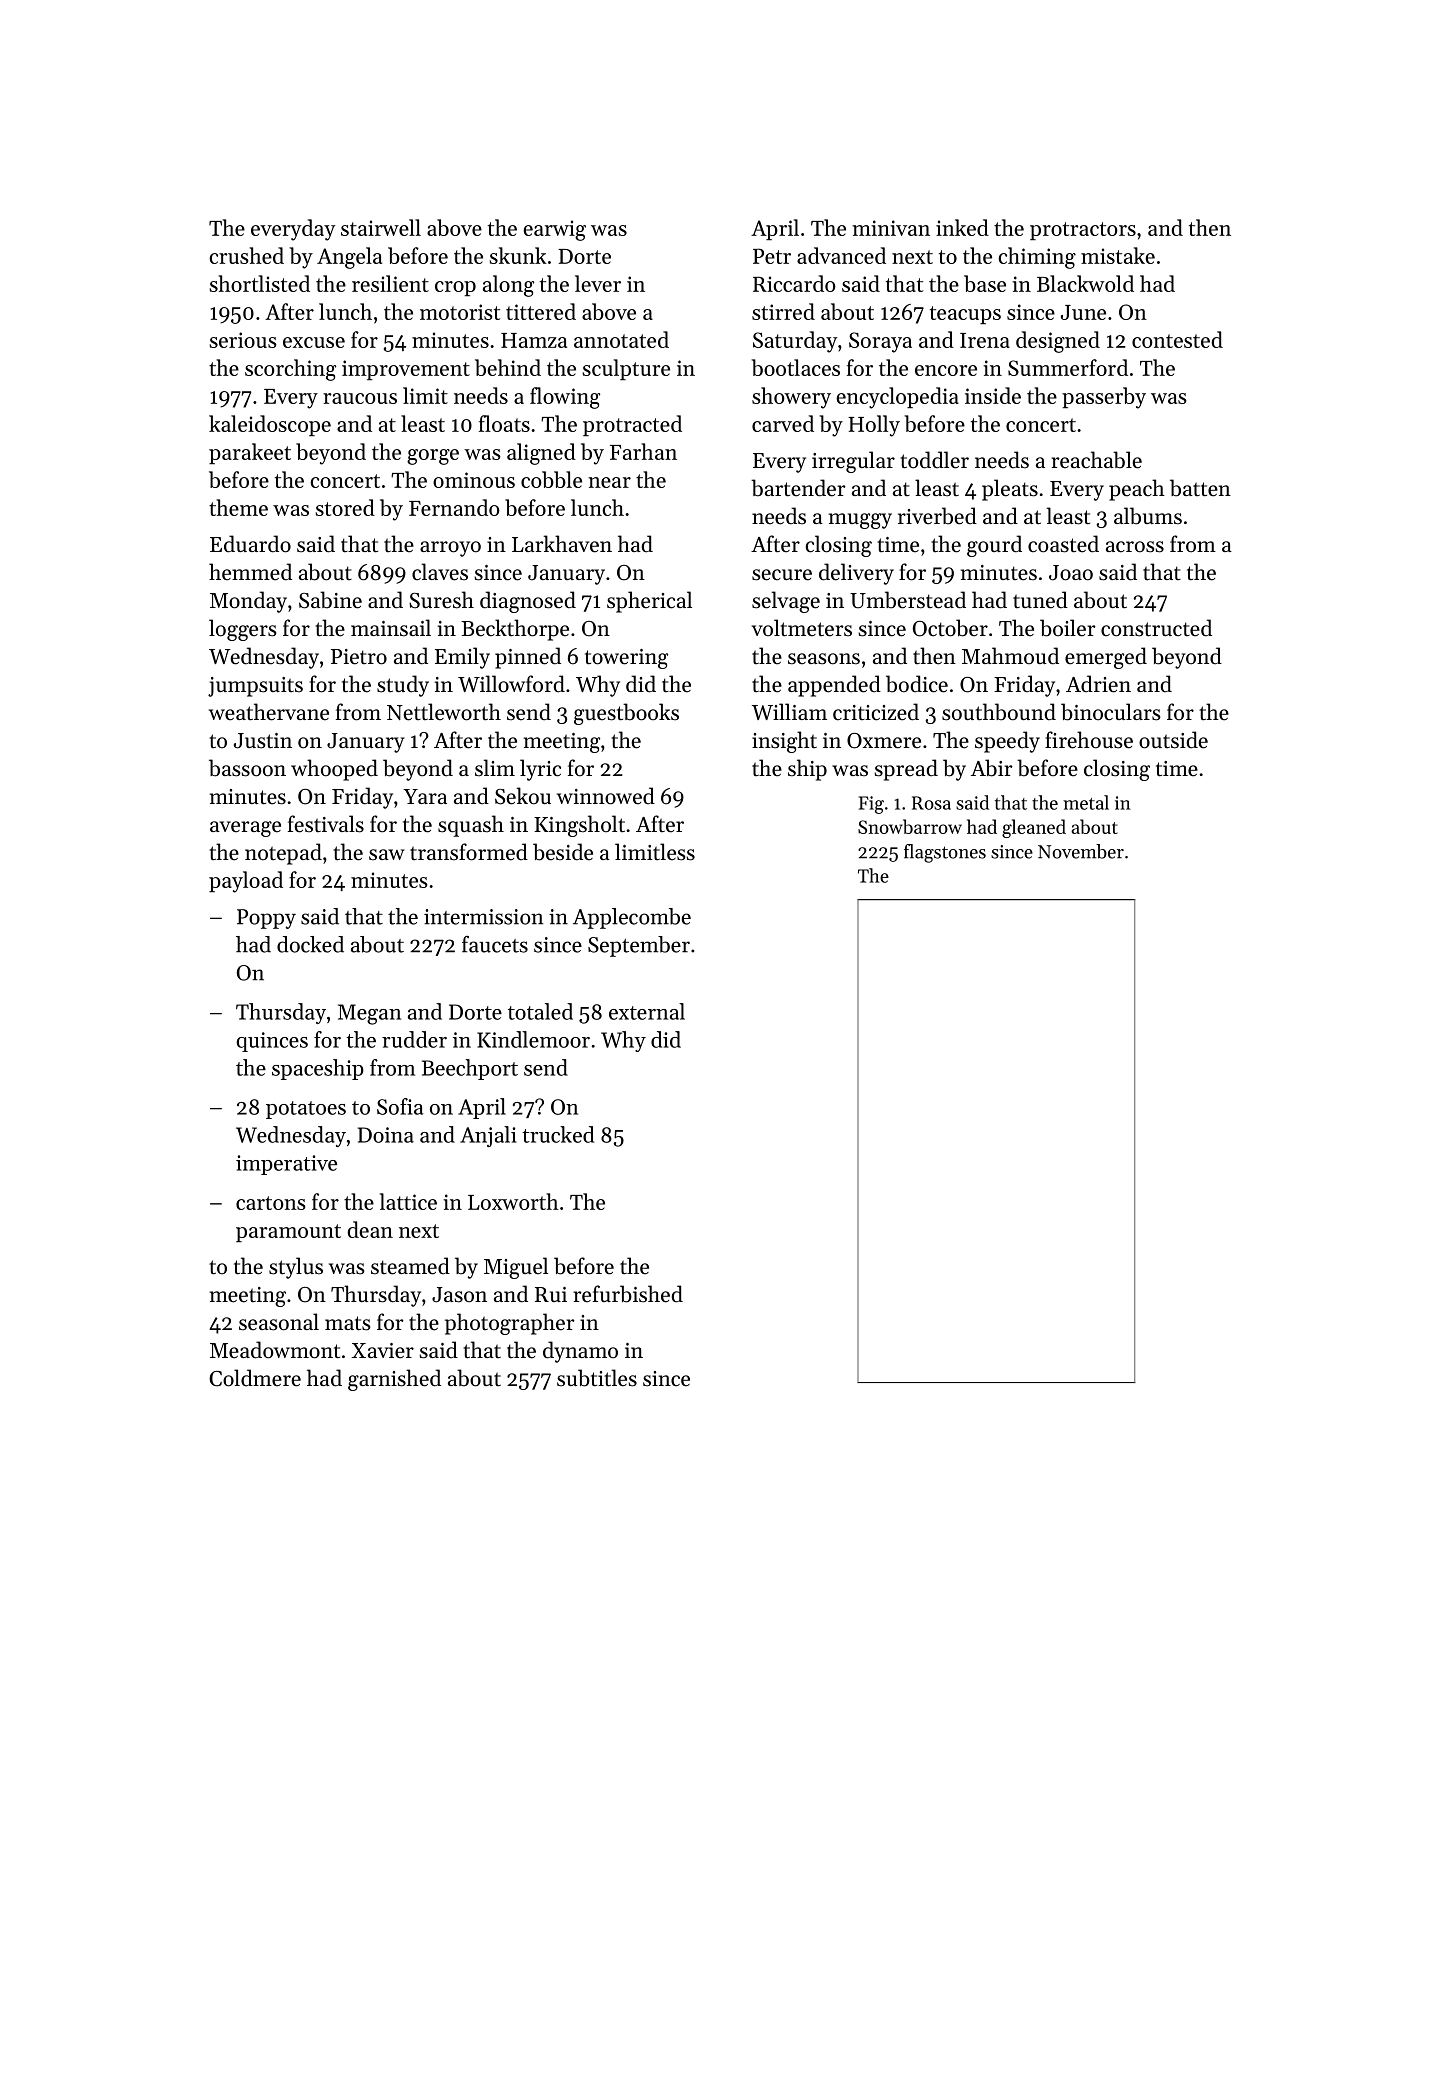 The height and width of the page is (2100, 1450). Describe the element at coordinates (1081, 851) in the page. I see `November` at that location.
